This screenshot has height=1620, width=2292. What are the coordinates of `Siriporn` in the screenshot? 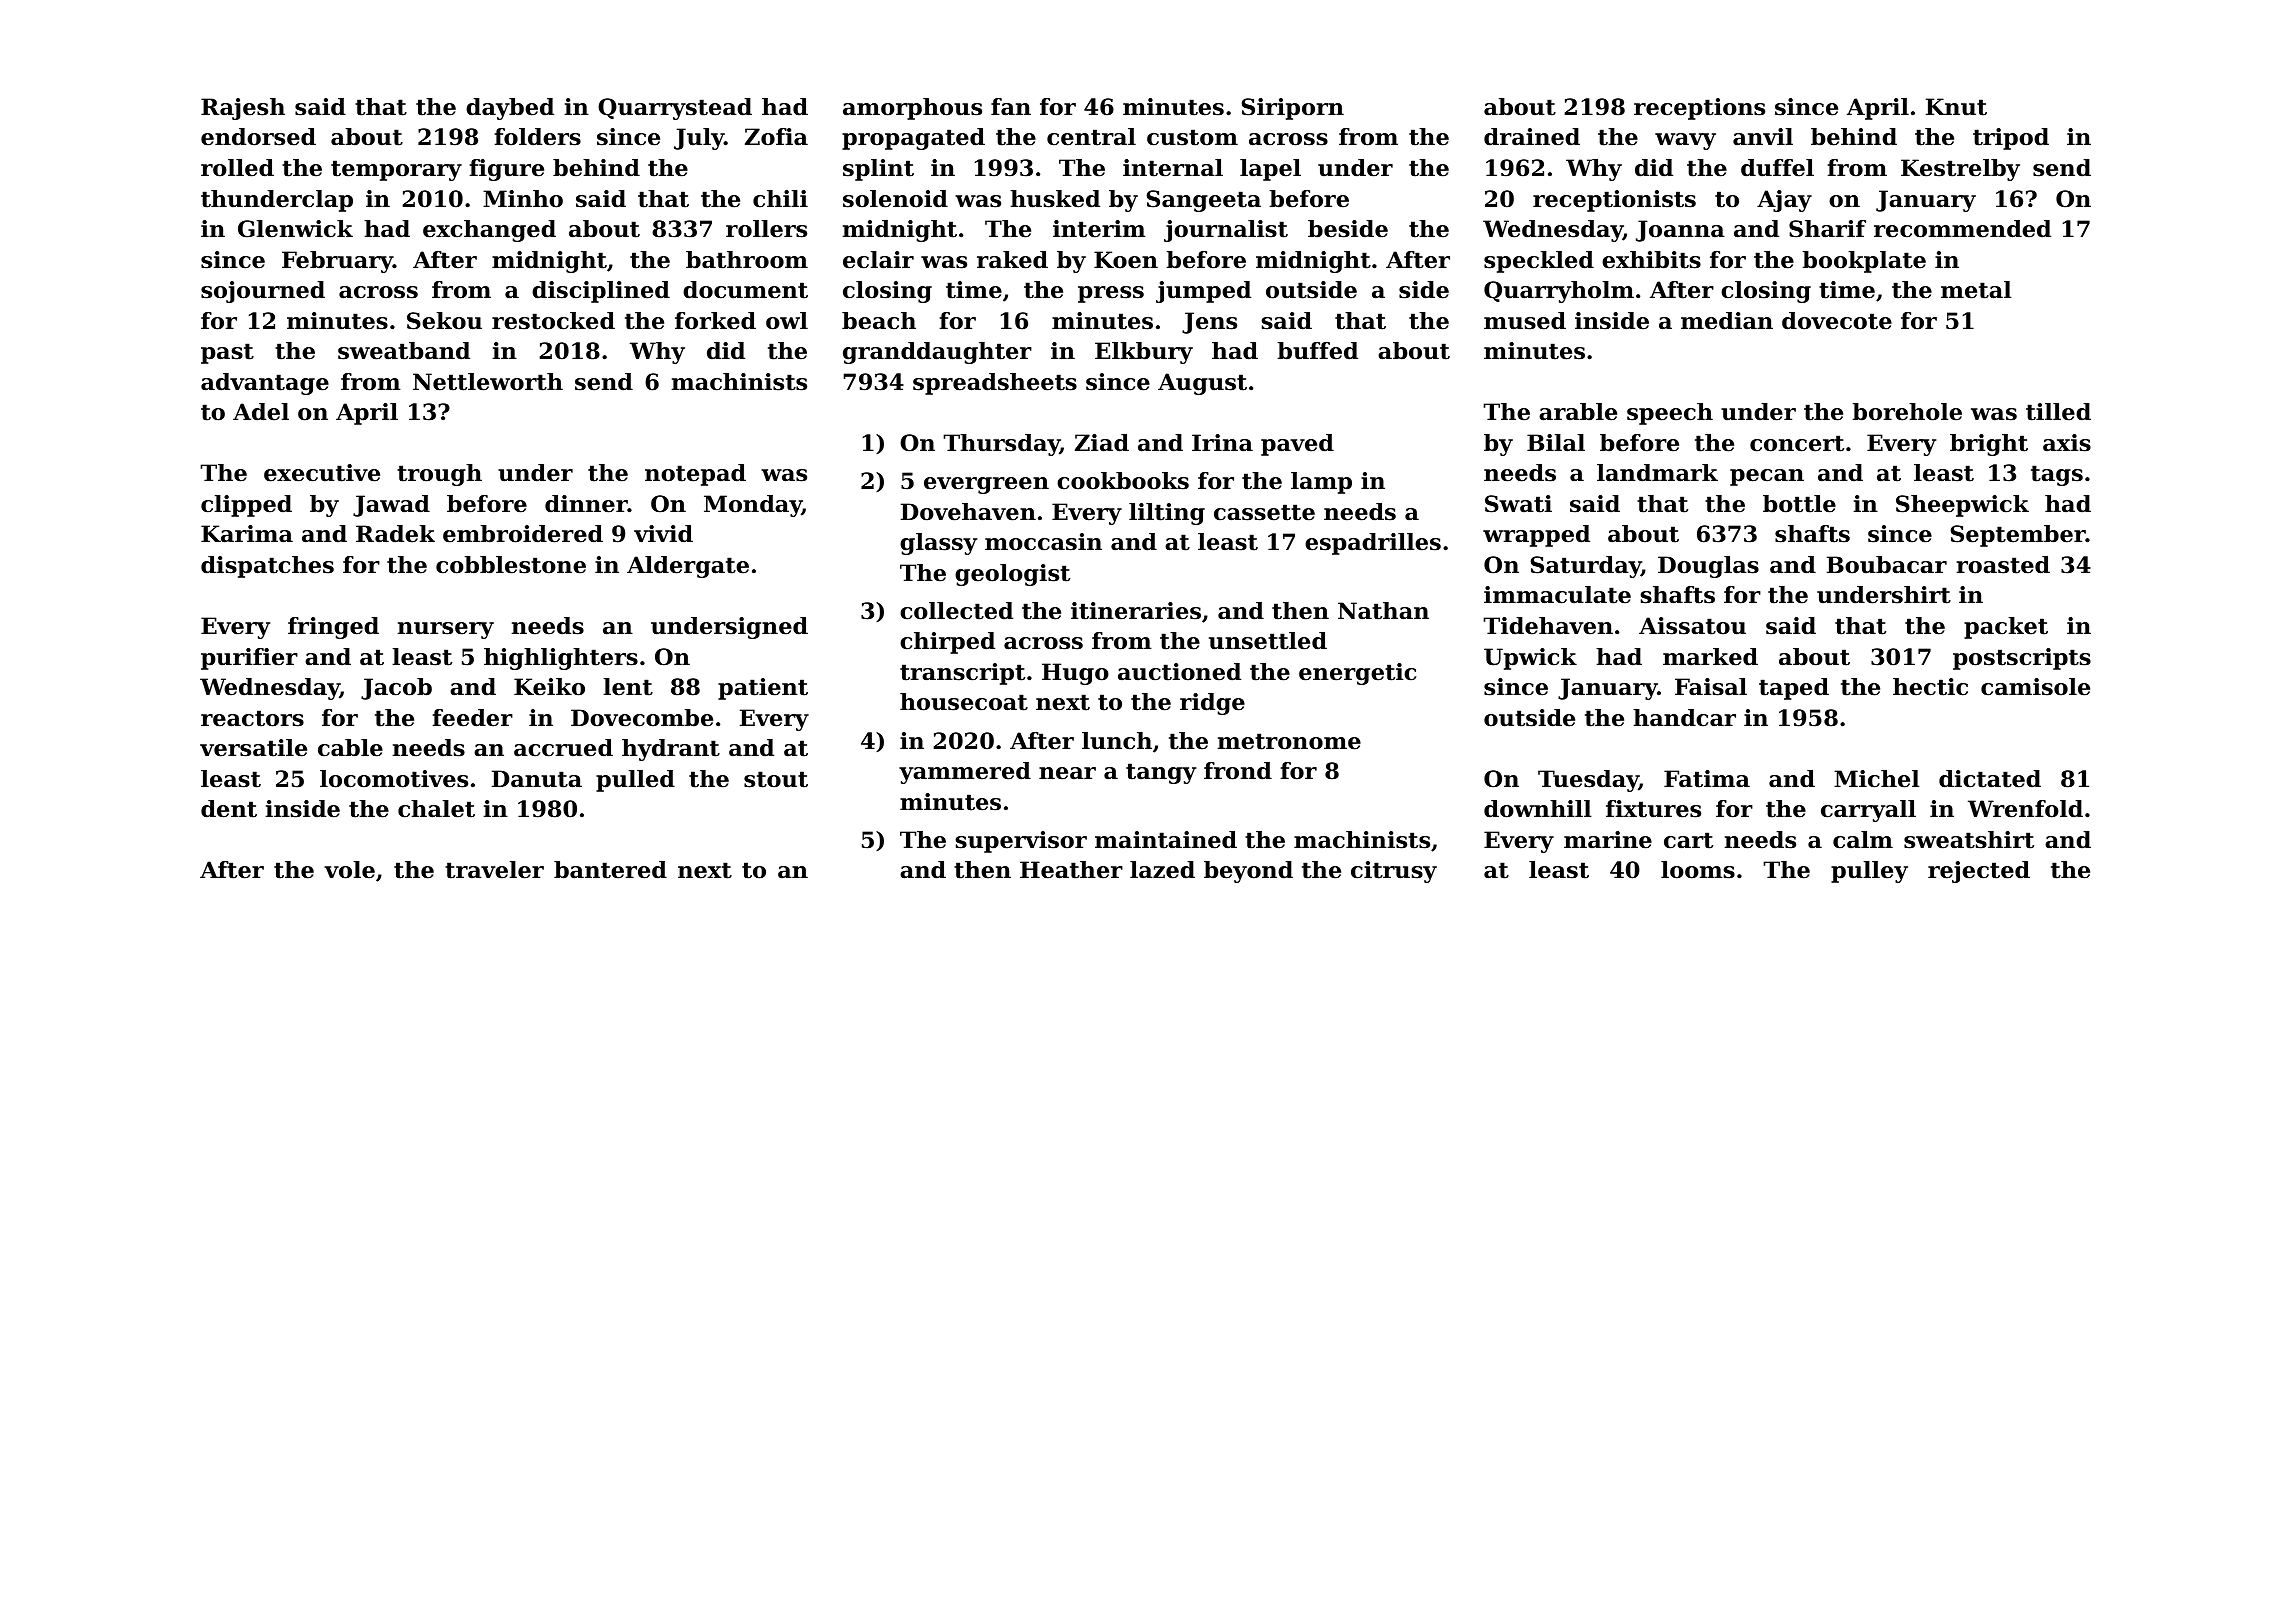 It's located at (1293, 109).
